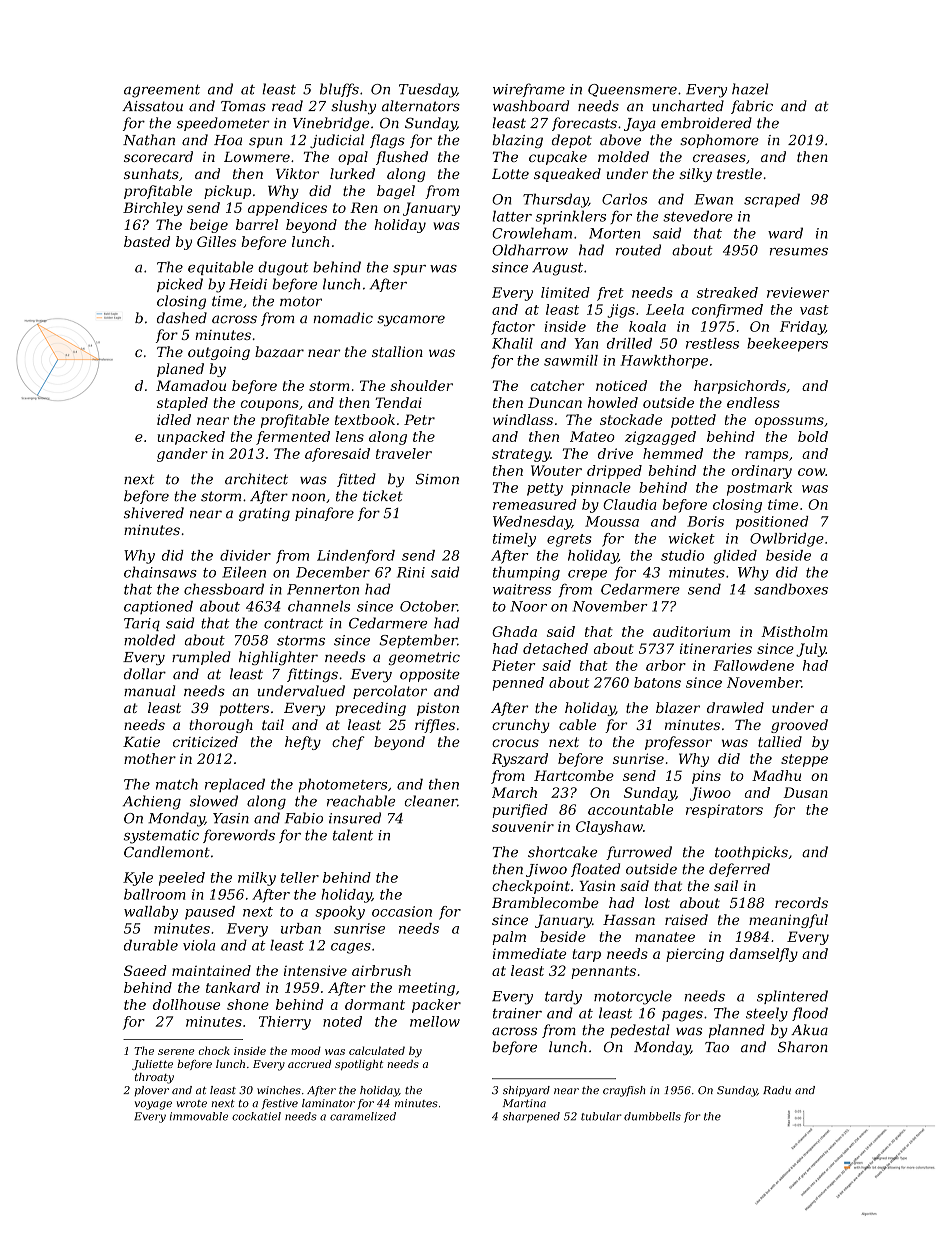 This page has height=1233, width=952. I want to click on embroidered, so click(706, 123).
